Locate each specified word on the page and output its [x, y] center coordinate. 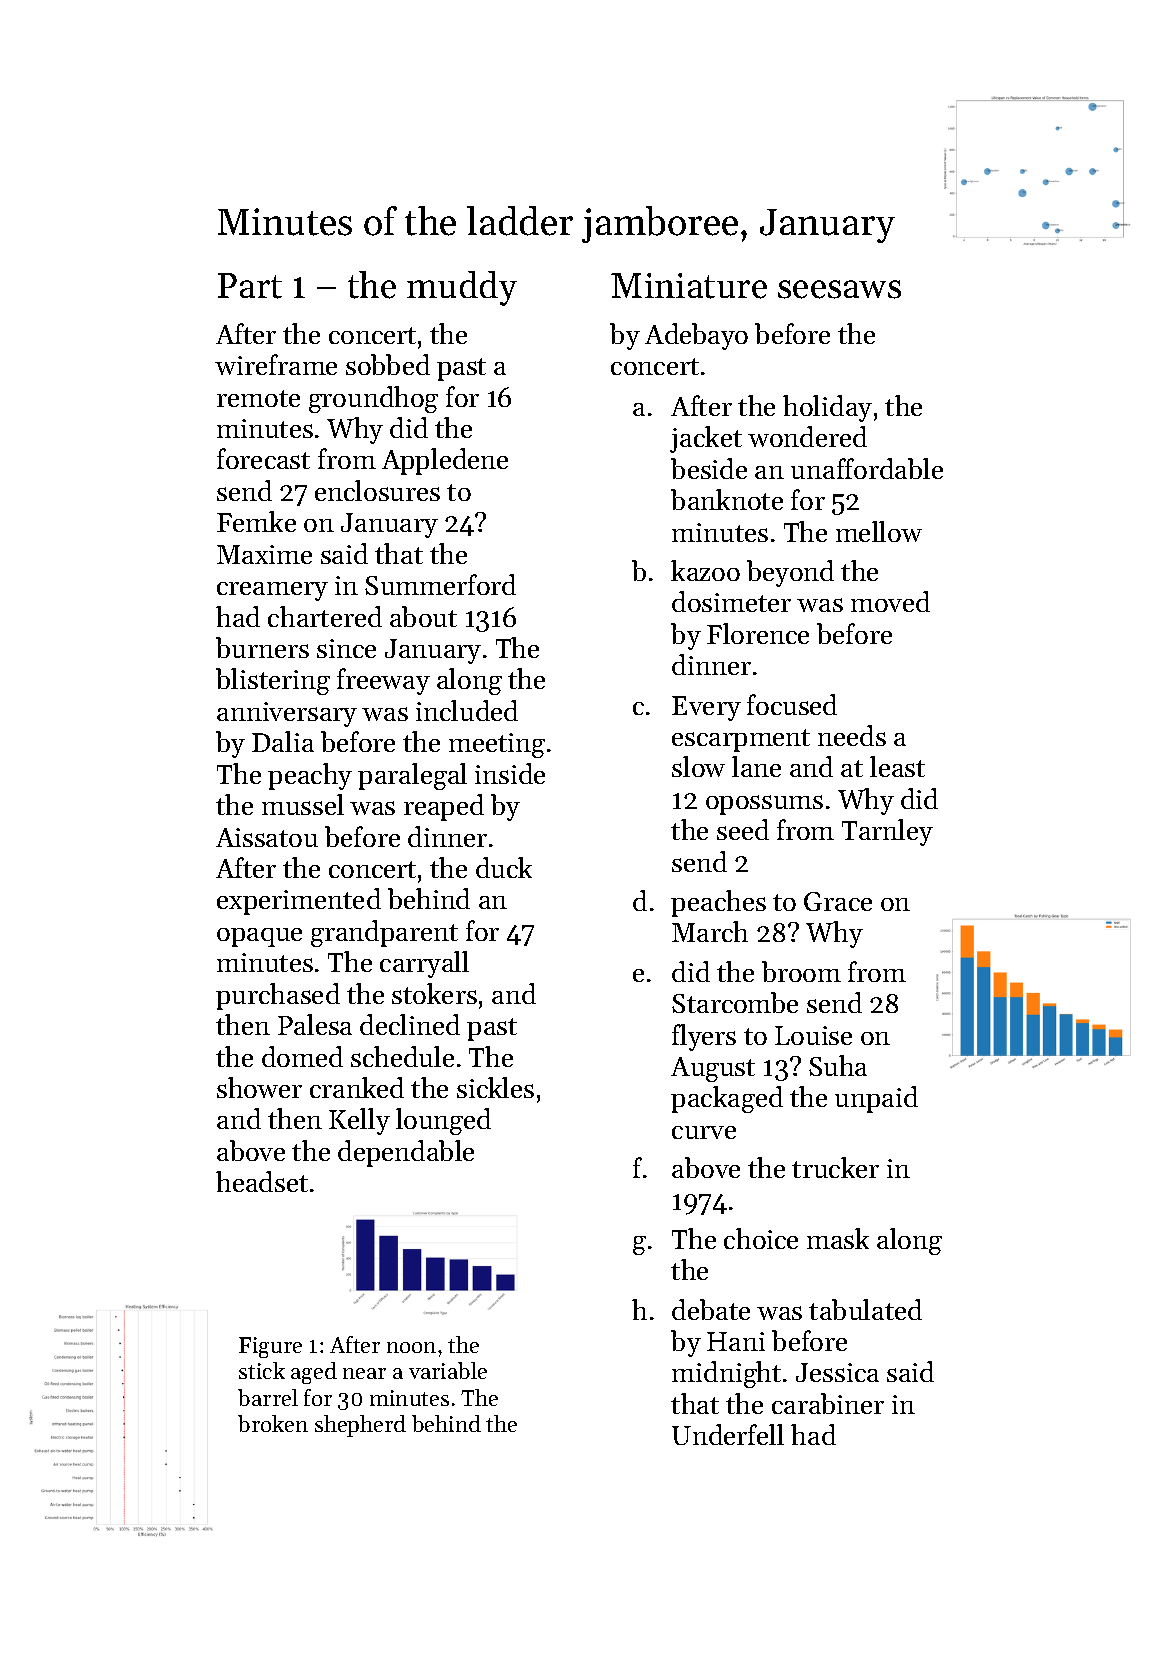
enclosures [377, 490]
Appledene [445, 461]
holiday [827, 408]
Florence [758, 633]
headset [262, 1181]
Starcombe [735, 1002]
